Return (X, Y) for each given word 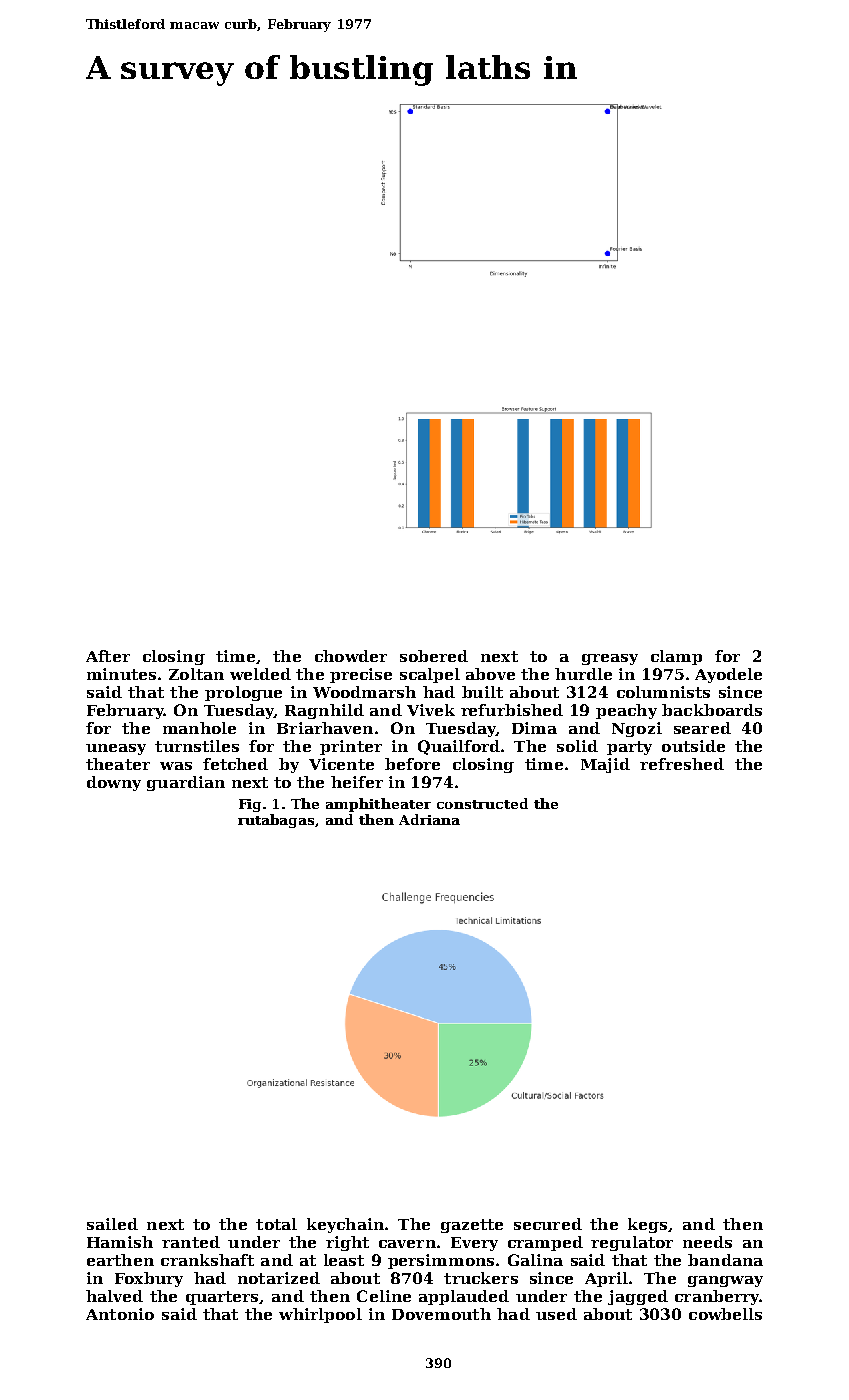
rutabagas (277, 821)
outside (693, 746)
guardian (186, 783)
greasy (610, 659)
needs (707, 1242)
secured (548, 1224)
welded (260, 674)
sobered (434, 656)
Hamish (120, 1242)
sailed (112, 1224)
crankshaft (207, 1260)
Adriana (429, 819)
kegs (647, 1225)
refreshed (682, 764)
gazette (472, 1226)
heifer (357, 782)
